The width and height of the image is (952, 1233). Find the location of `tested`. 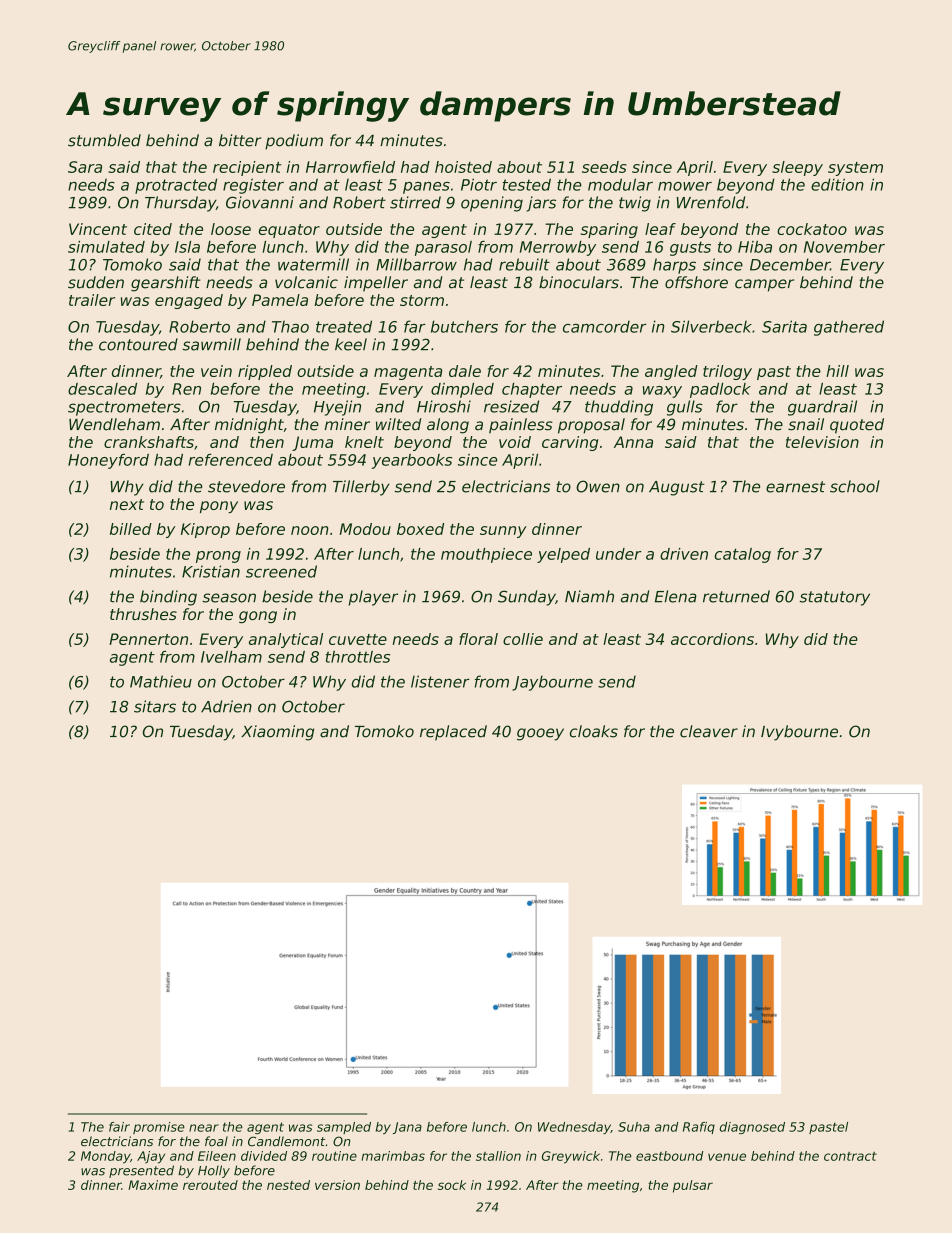

tested is located at coordinates (527, 184).
